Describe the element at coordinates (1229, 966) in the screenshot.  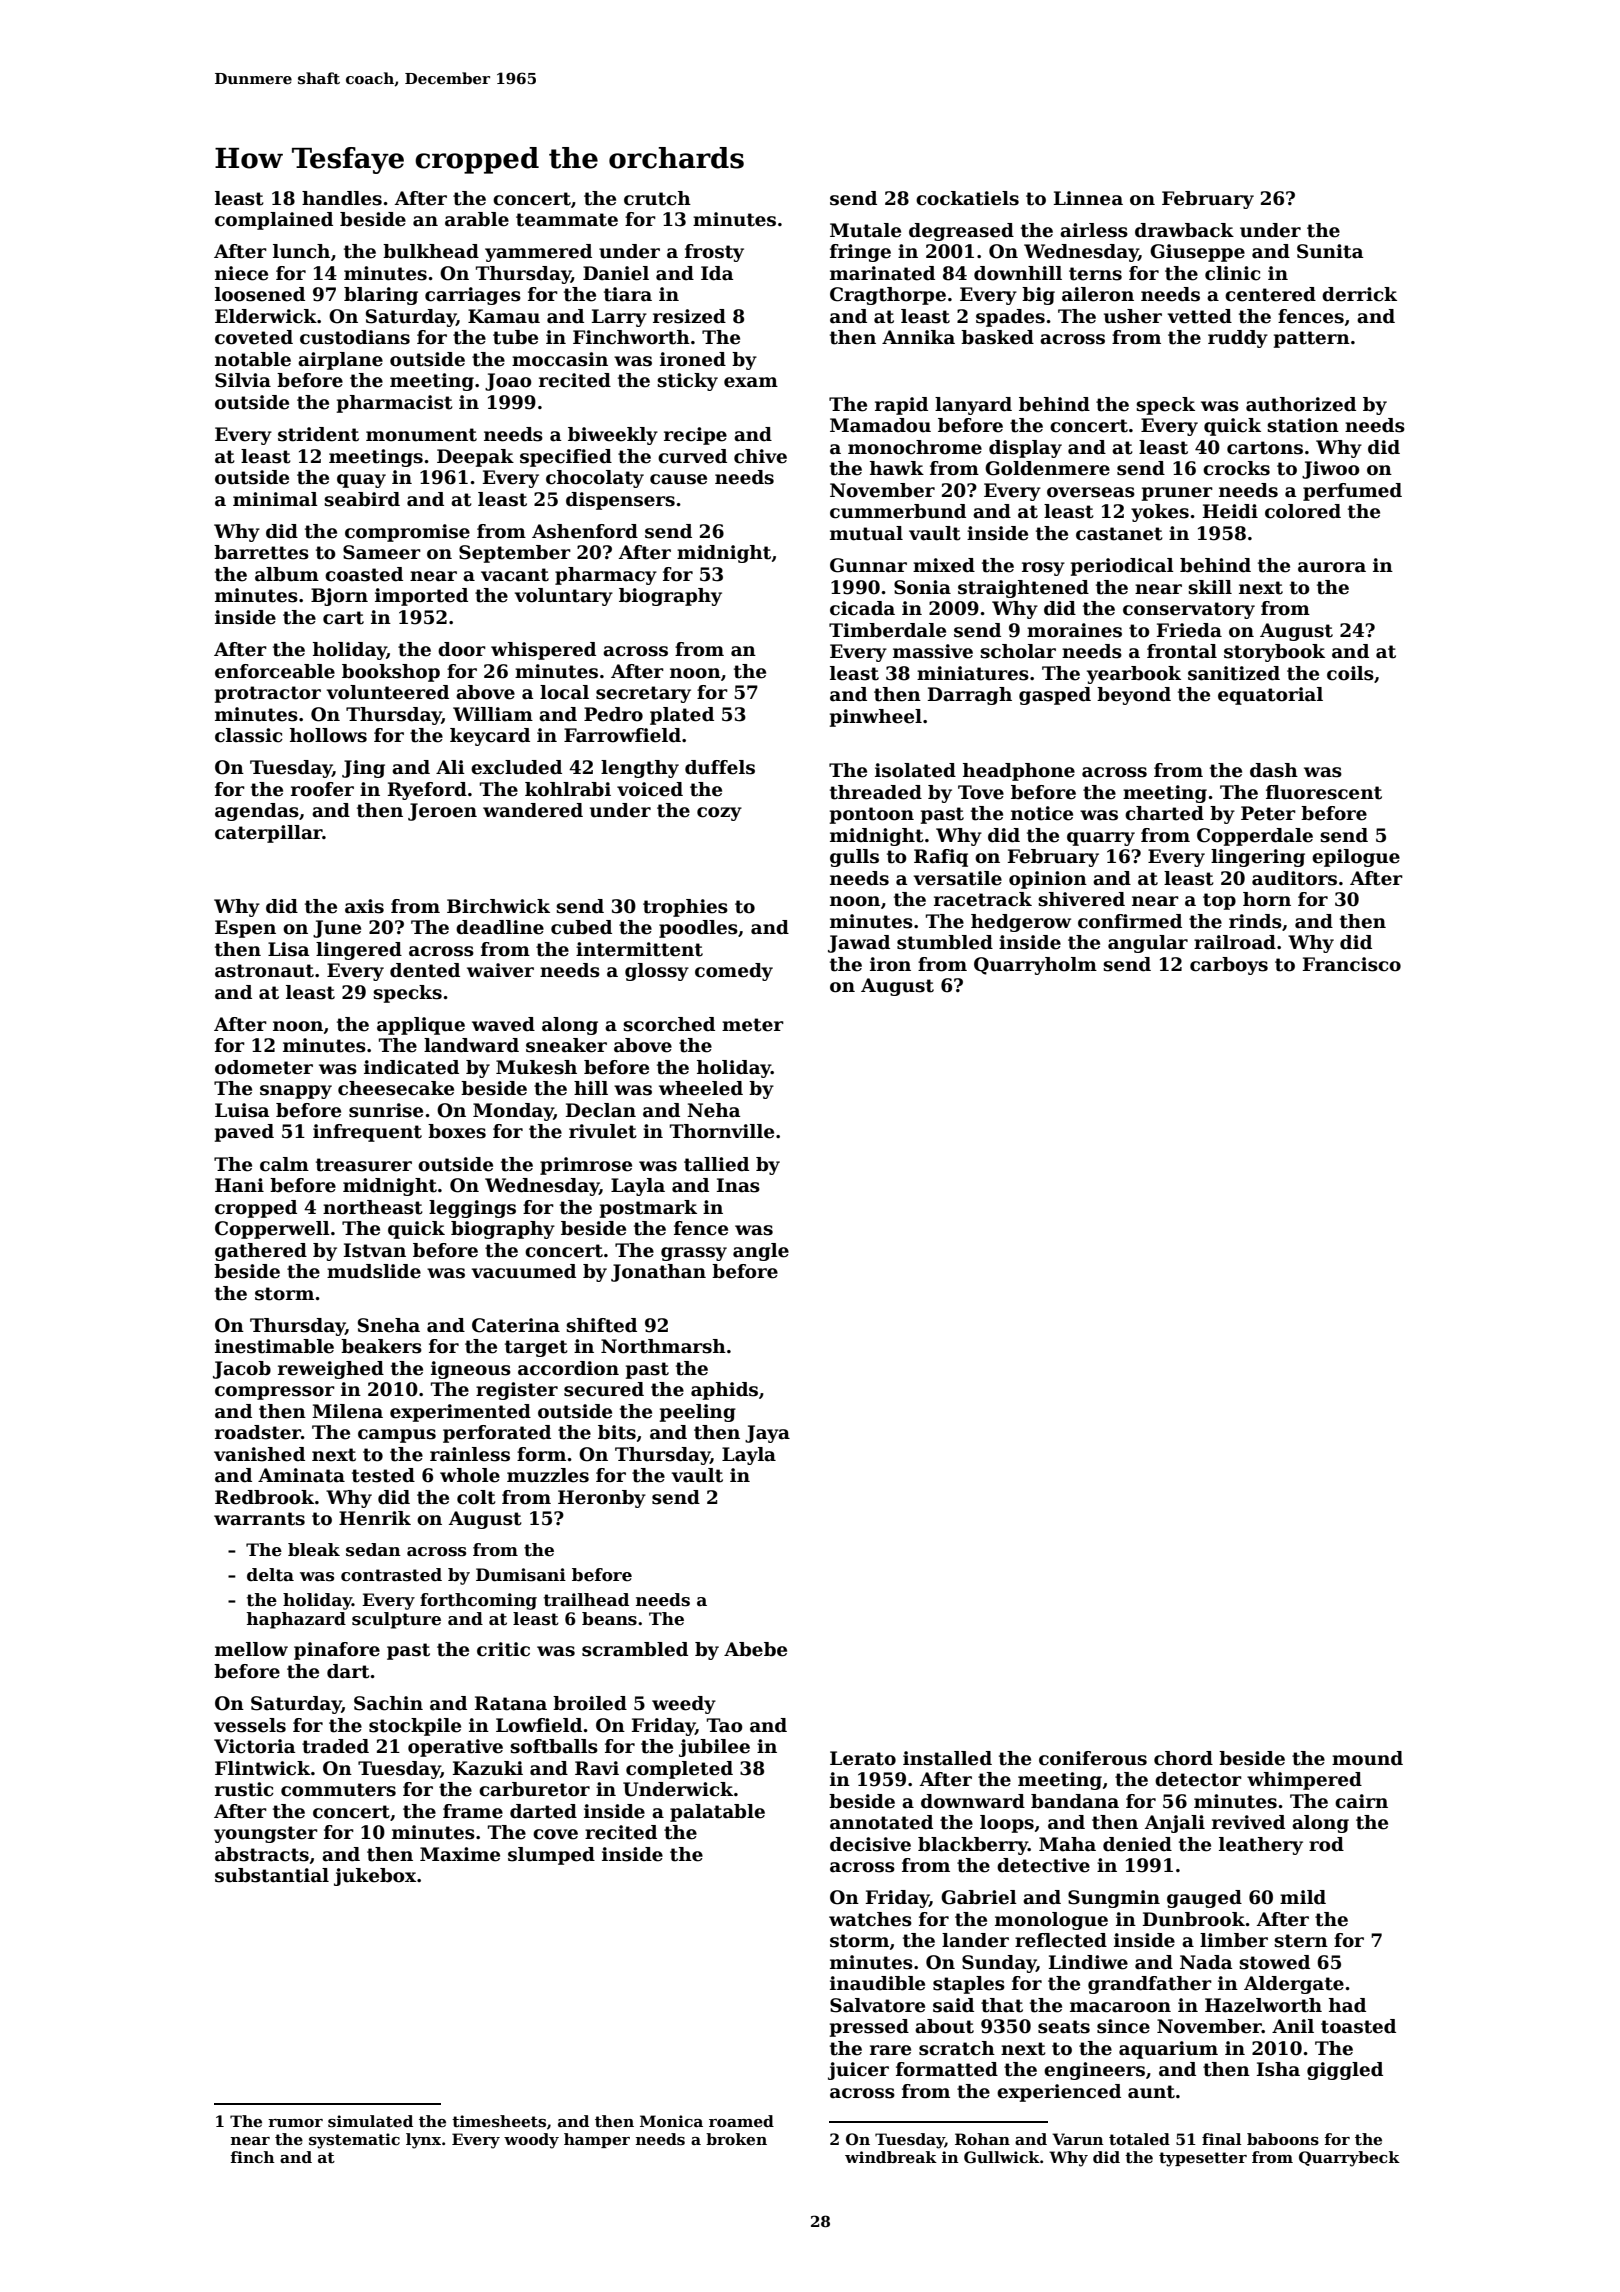
I see `carboys` at that location.
